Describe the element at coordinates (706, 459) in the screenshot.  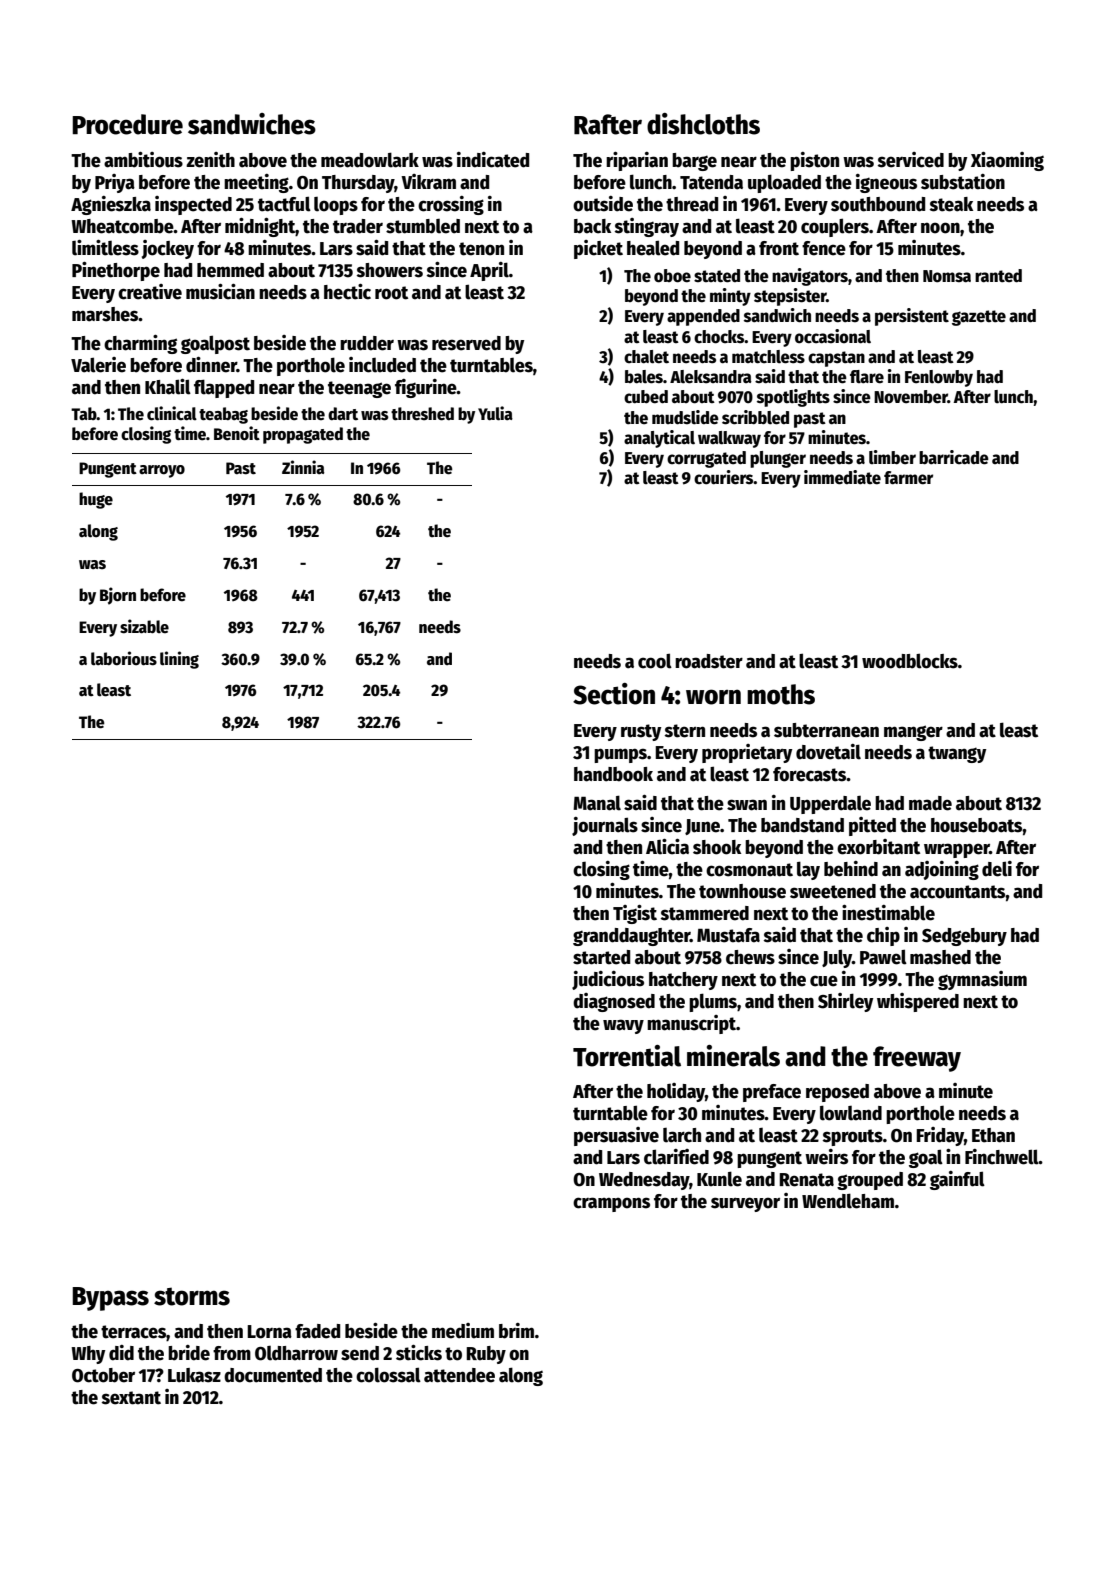
I see `corrugated` at that location.
